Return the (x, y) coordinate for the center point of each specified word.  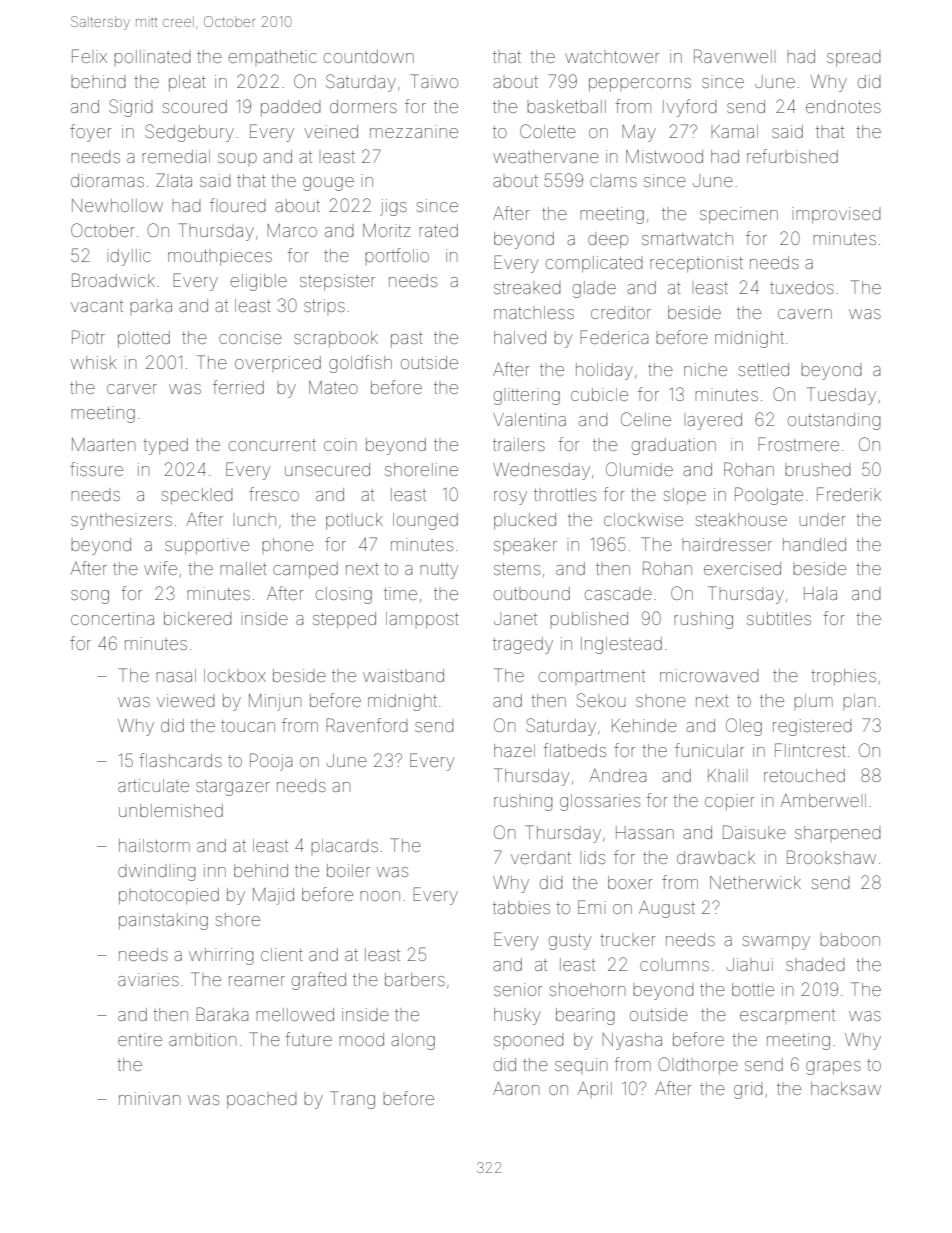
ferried (238, 387)
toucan (248, 726)
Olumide (639, 469)
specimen (739, 215)
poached (262, 1102)
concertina (112, 618)
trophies (843, 677)
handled (814, 544)
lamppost (422, 620)
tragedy (523, 645)
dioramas (107, 180)
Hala (820, 593)
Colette (548, 131)
